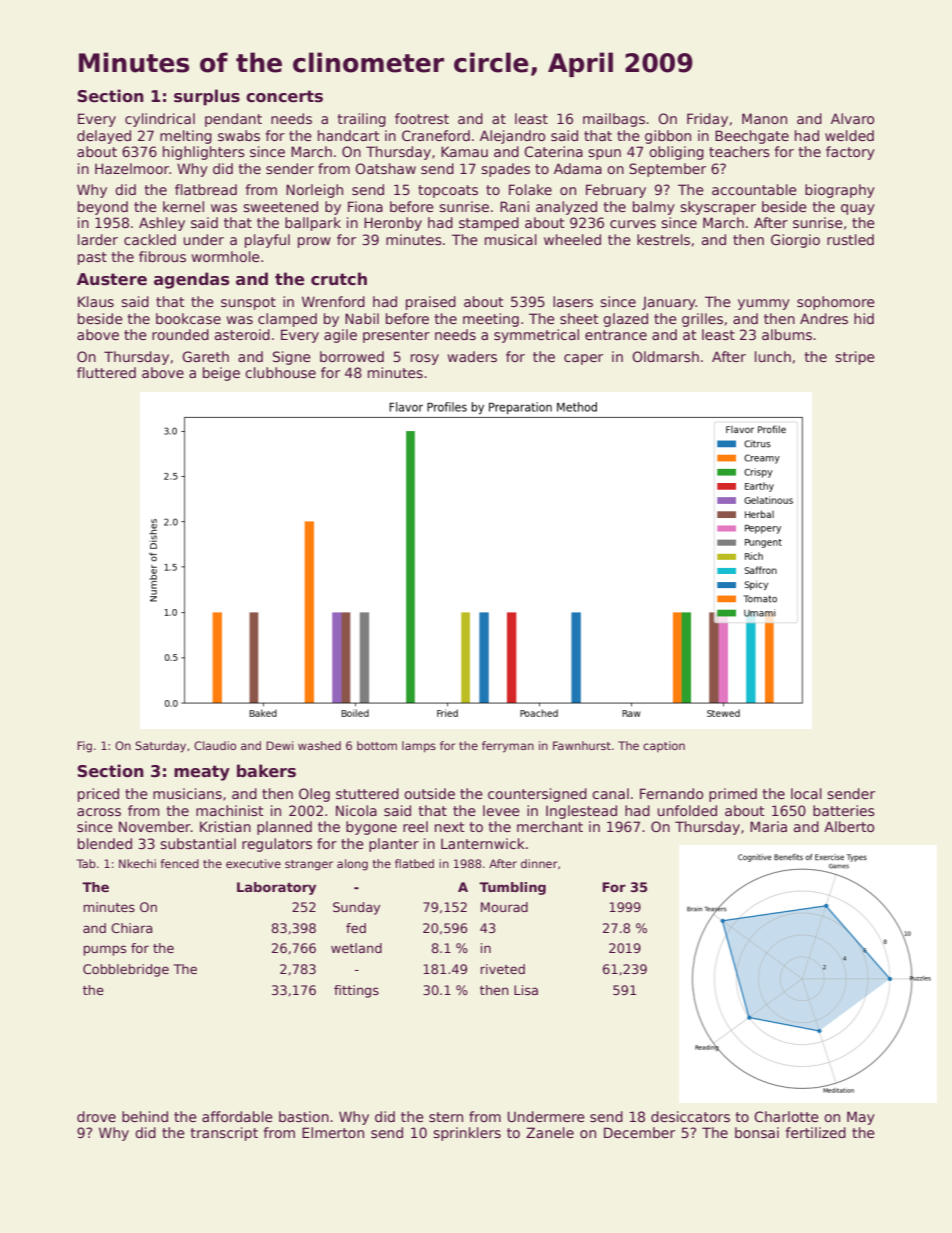 The height and width of the image is (1233, 952). What do you see at coordinates (786, 1116) in the image?
I see `Charlotte` at bounding box center [786, 1116].
